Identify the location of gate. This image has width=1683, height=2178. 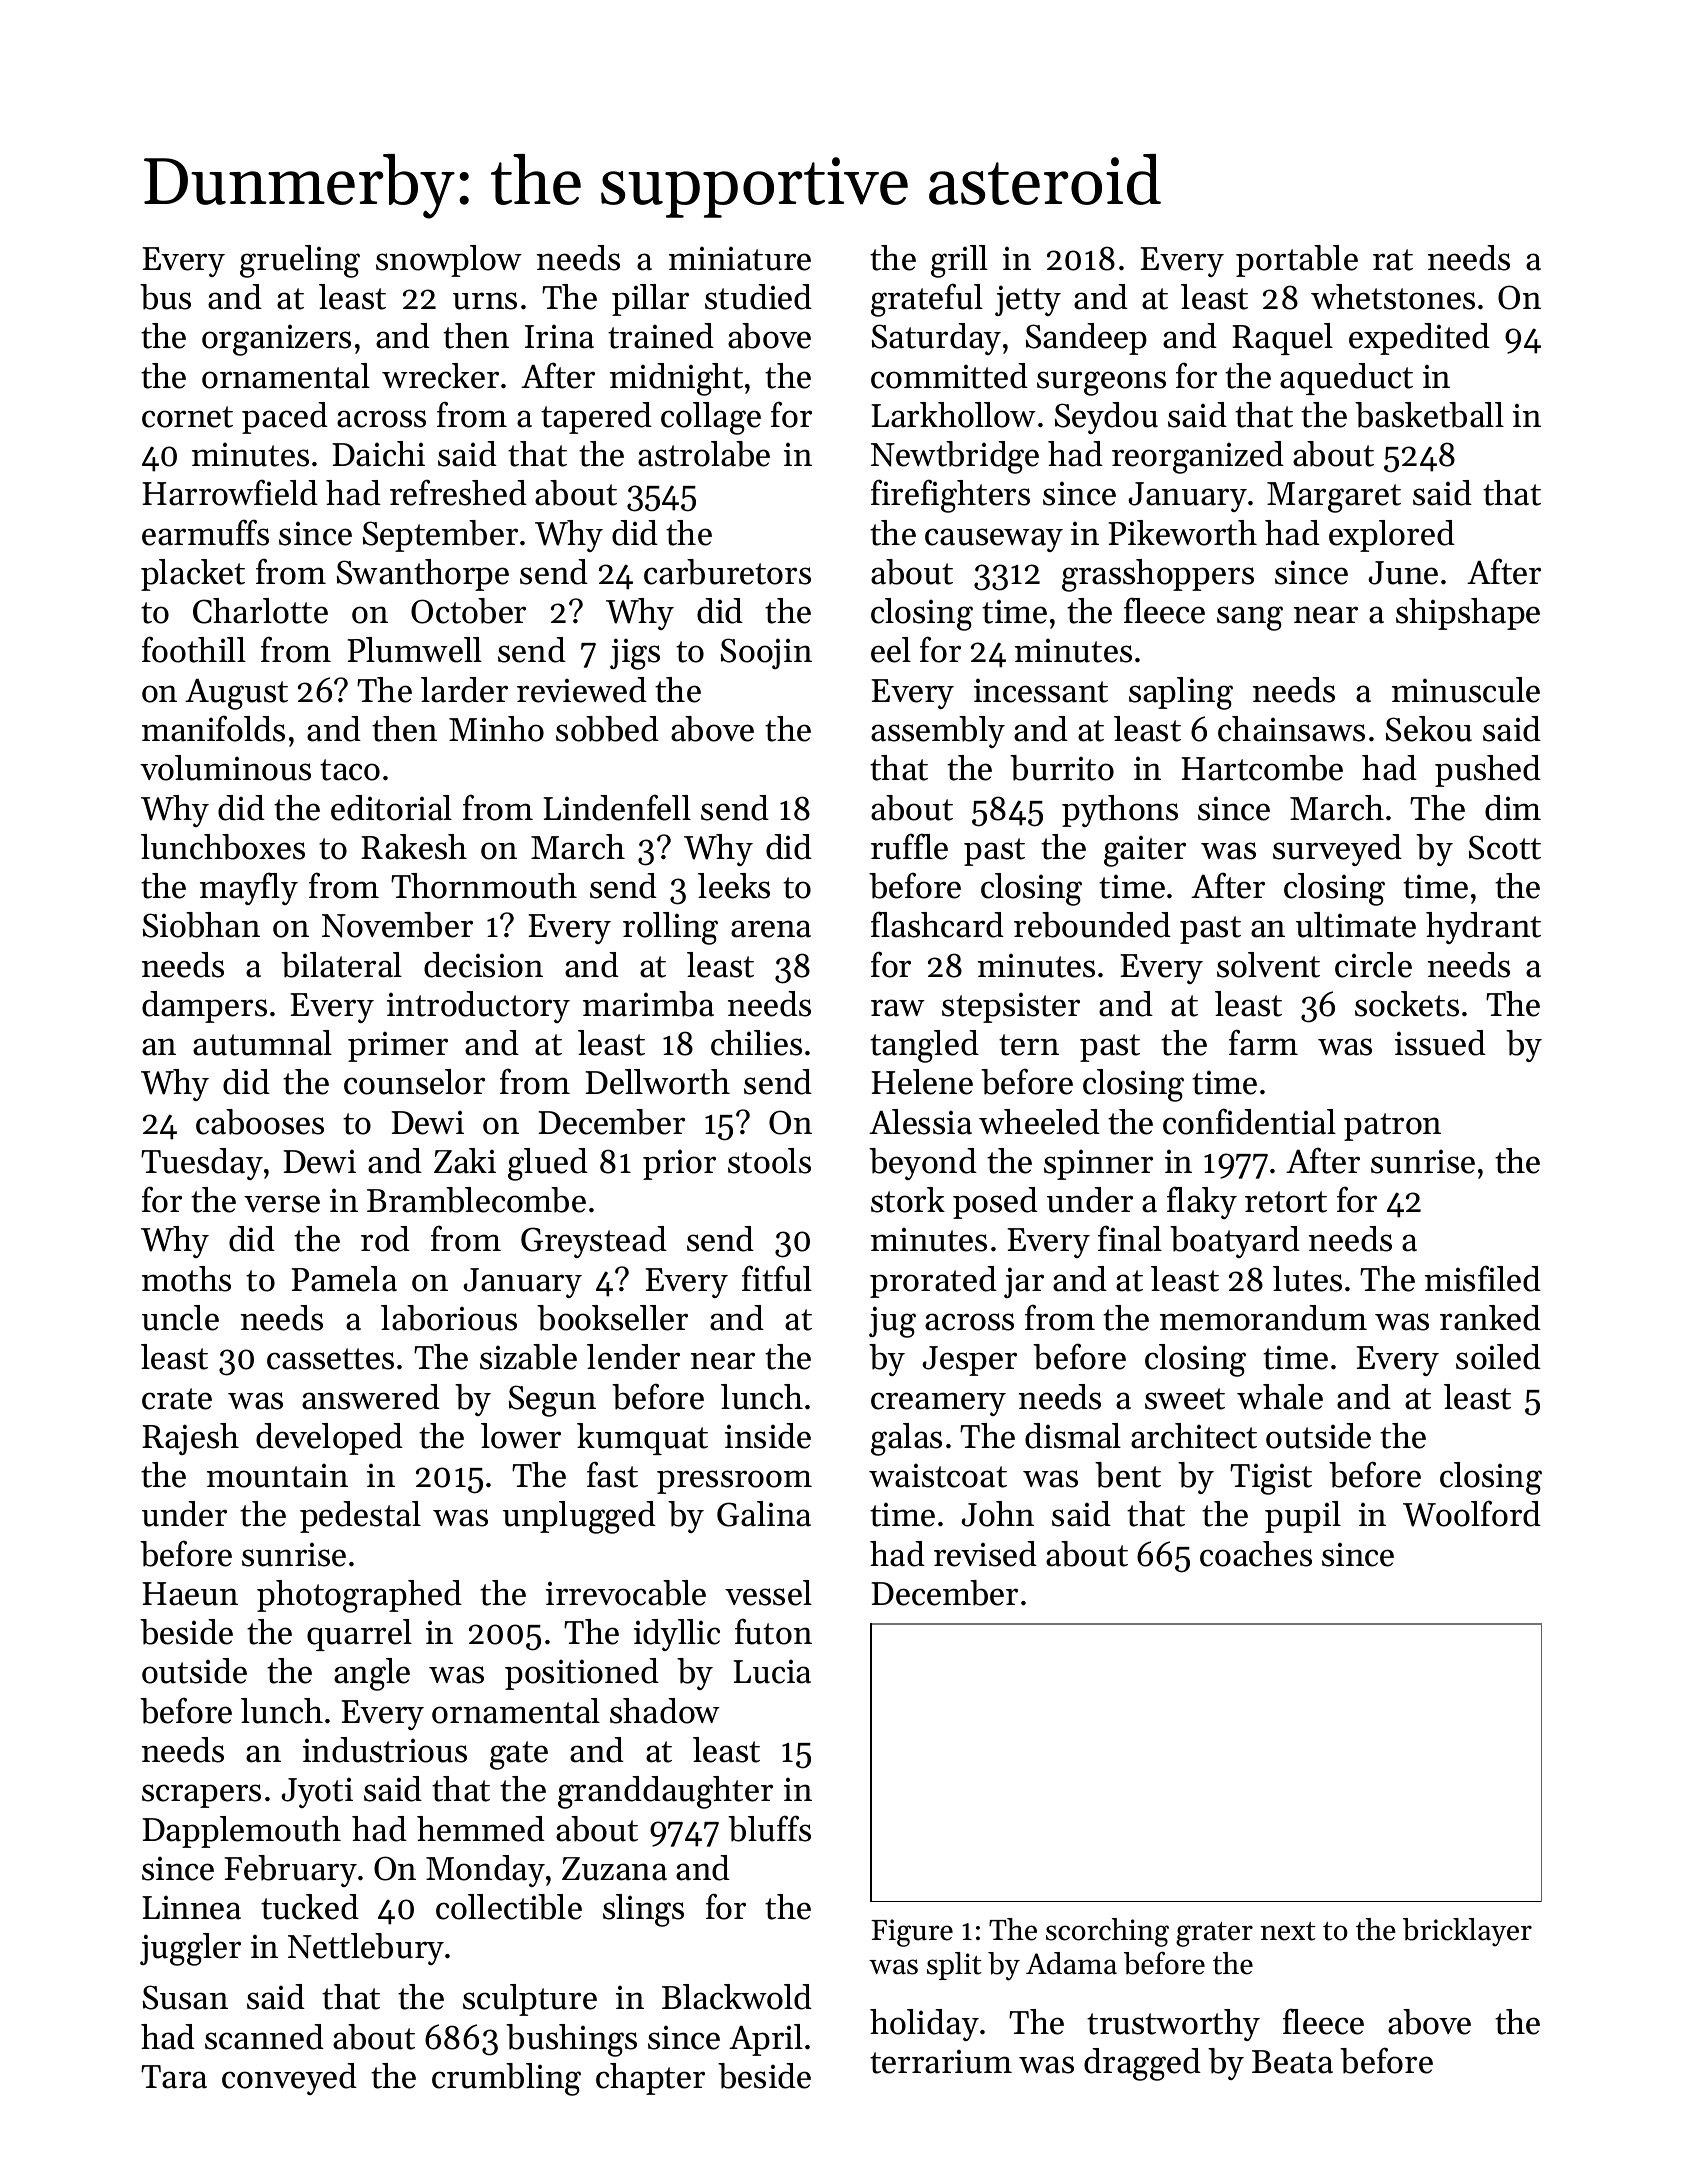
(519, 1755).
